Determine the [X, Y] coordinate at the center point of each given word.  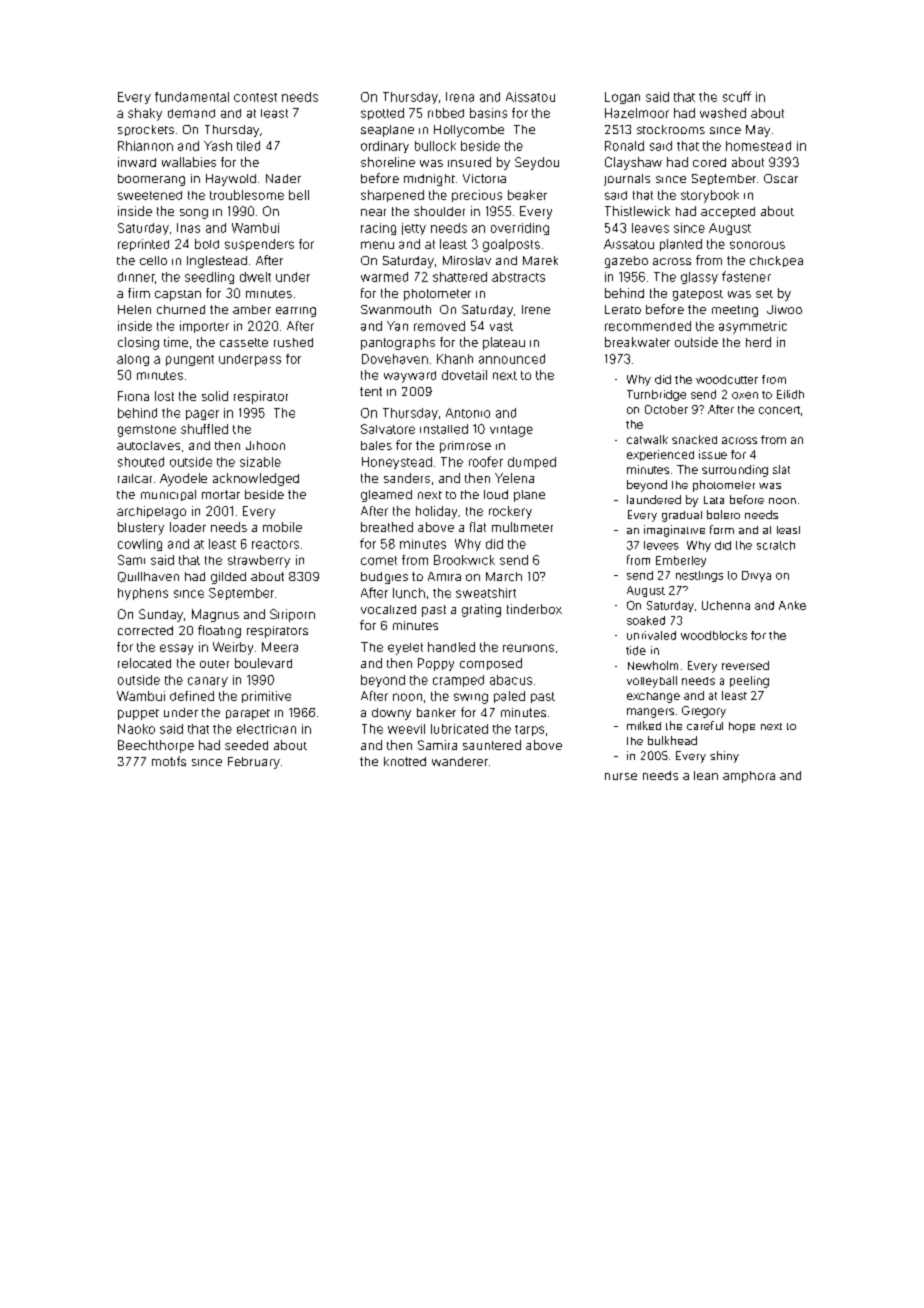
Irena [460, 97]
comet [379, 560]
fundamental [192, 97]
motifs [169, 761]
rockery [510, 512]
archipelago [151, 512]
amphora [749, 777]
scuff [737, 96]
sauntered [492, 745]
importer [204, 327]
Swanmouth [396, 309]
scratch [776, 545]
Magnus [215, 615]
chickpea [776, 261]
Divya [756, 576]
